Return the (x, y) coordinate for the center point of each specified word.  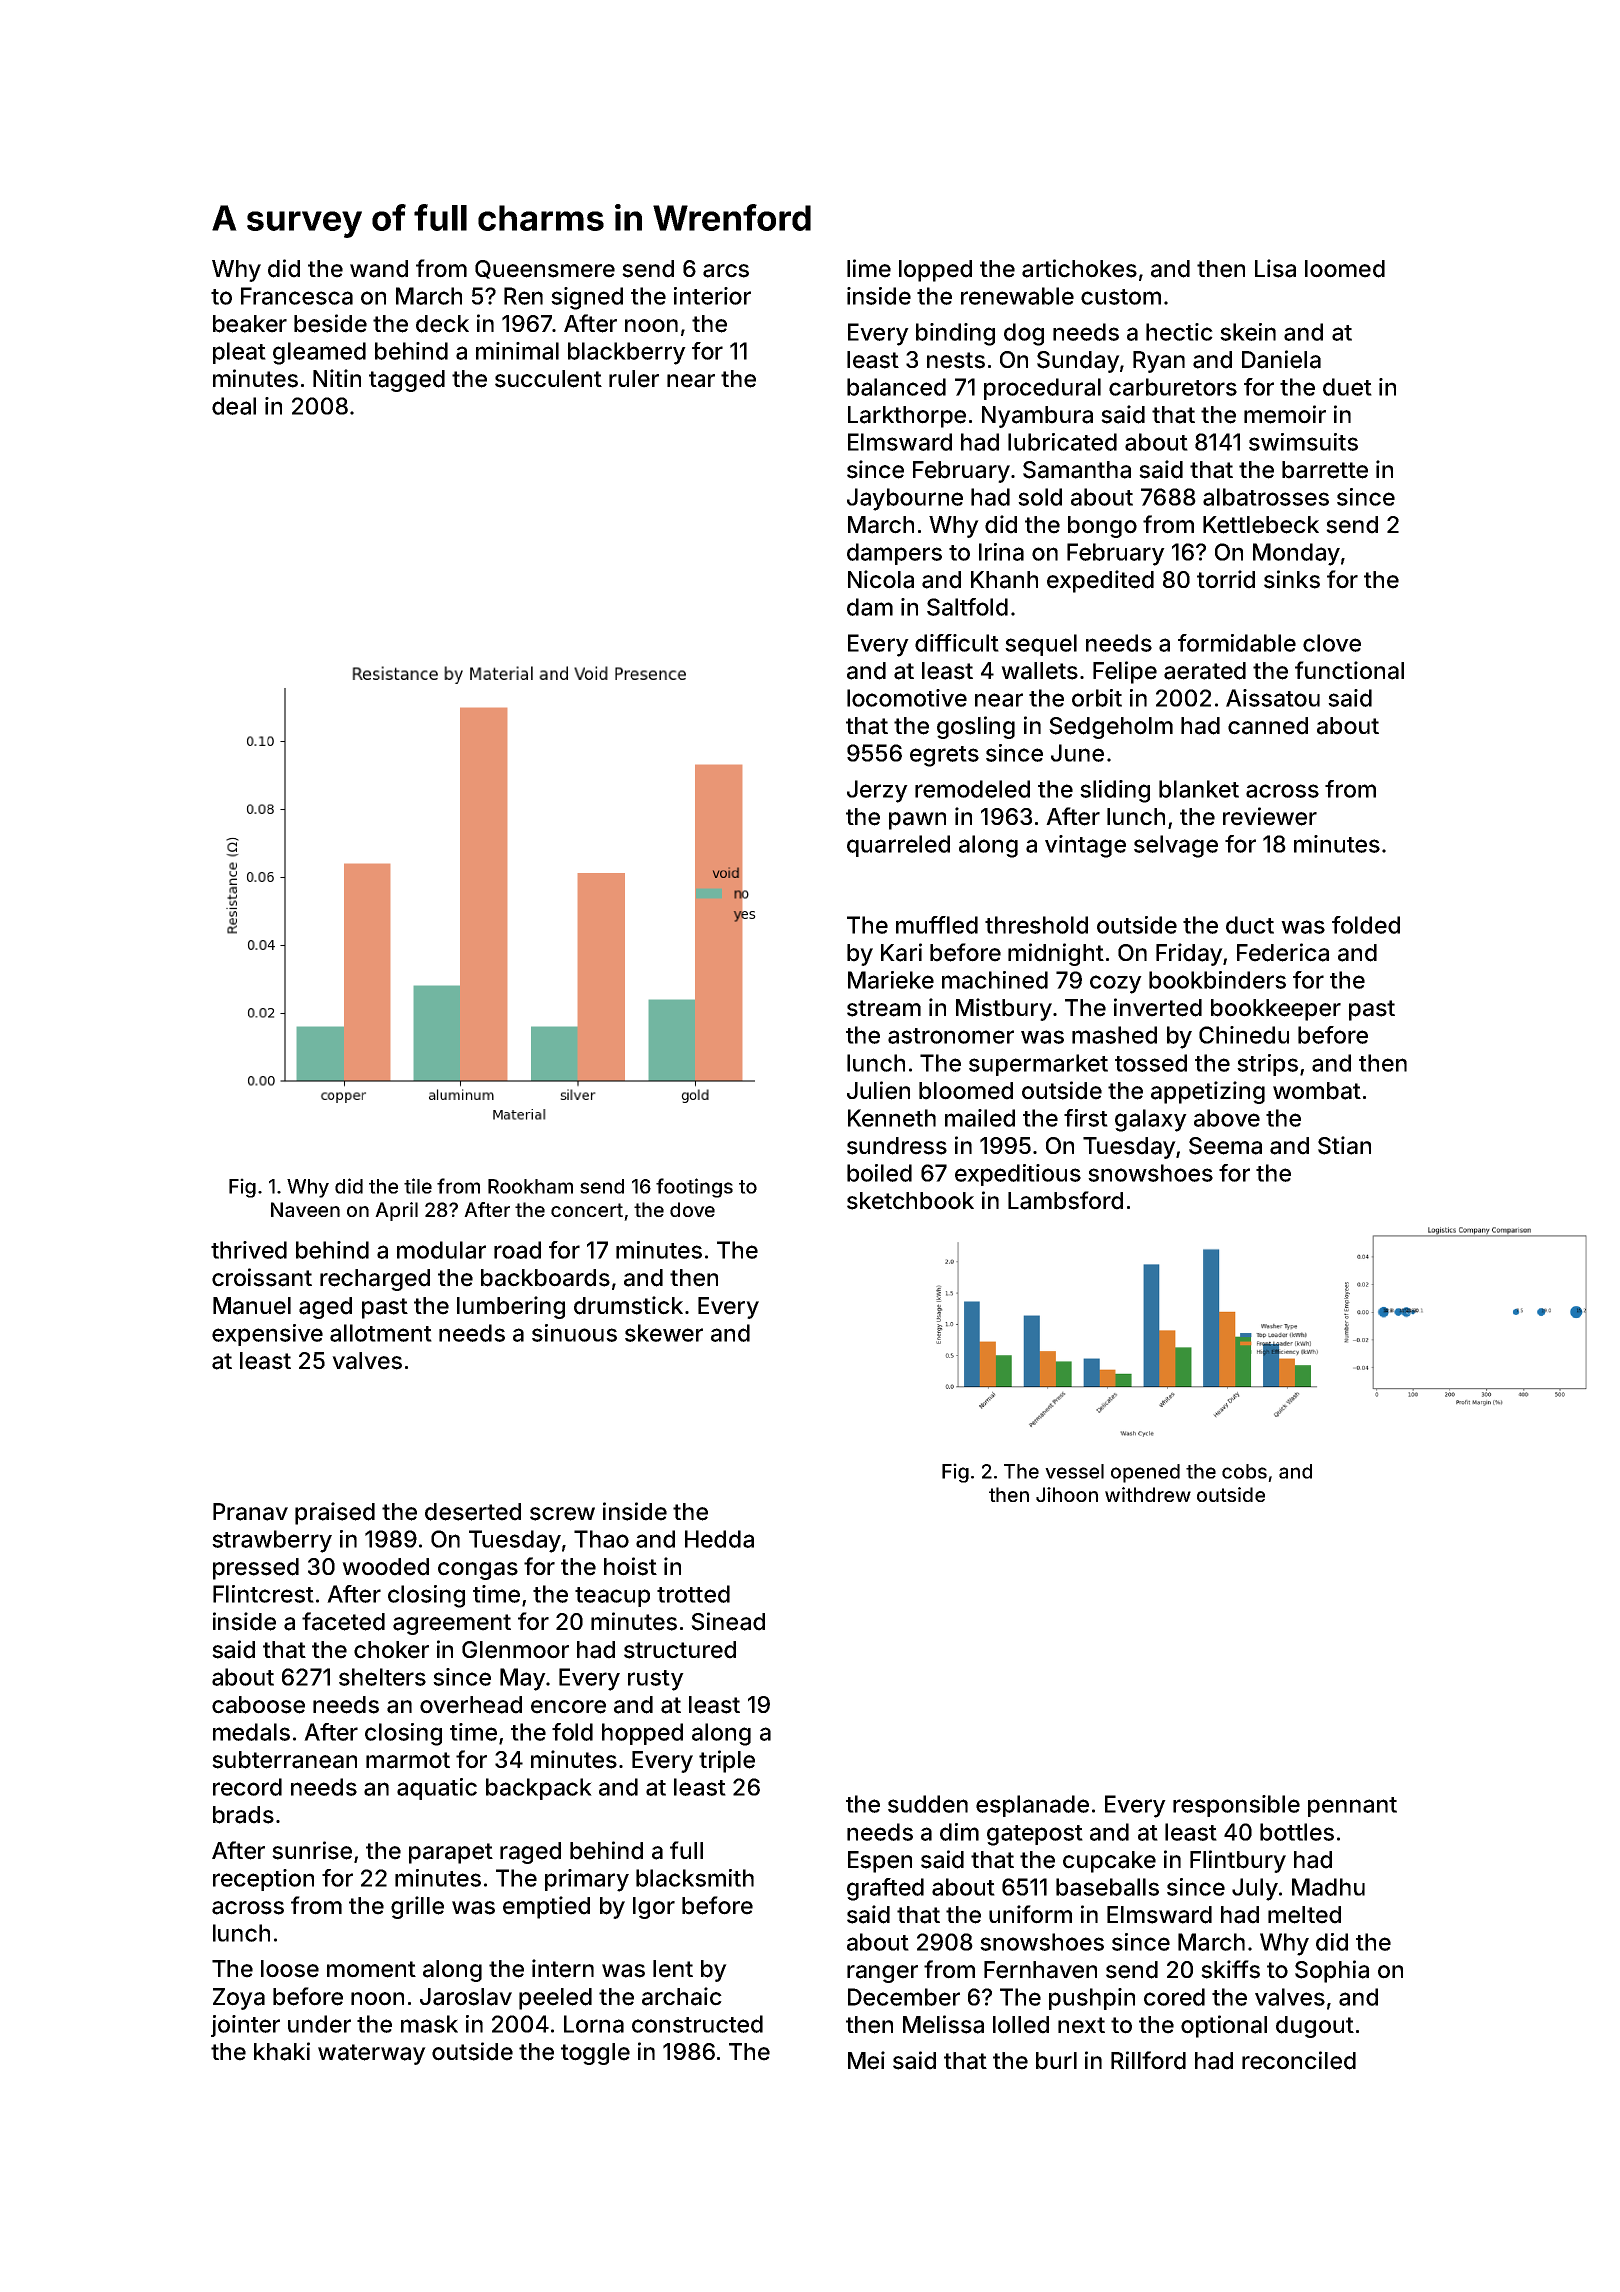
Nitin (337, 378)
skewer (664, 1333)
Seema (1225, 1146)
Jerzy (877, 791)
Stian (1344, 1145)
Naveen (305, 1209)
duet (1347, 387)
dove (692, 1209)
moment (371, 1969)
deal (234, 406)
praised (335, 1513)
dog (1024, 334)
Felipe (1125, 672)
